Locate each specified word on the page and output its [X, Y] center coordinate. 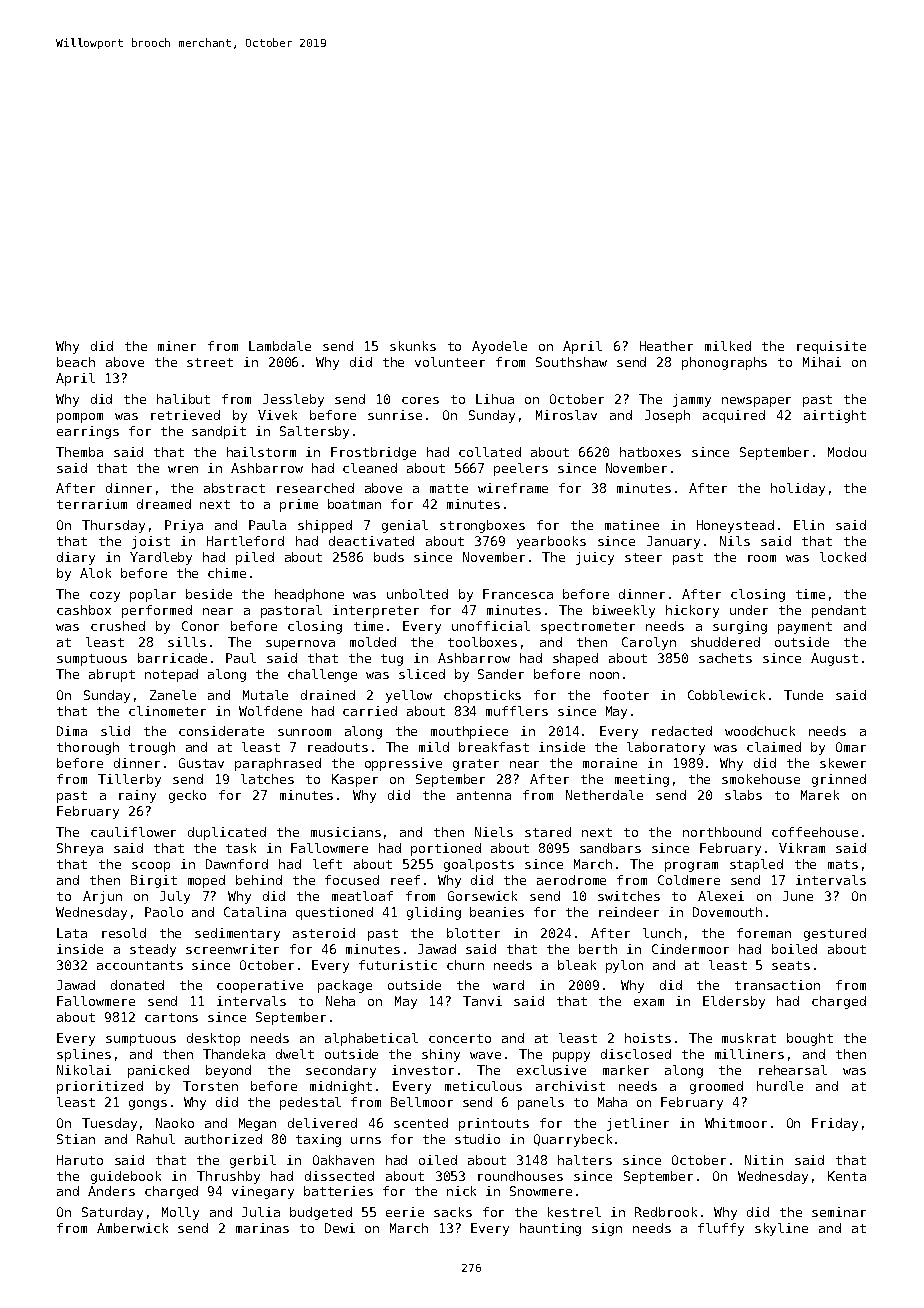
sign [607, 1229]
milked [728, 346]
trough [152, 748]
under [749, 610]
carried [370, 711]
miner [177, 346]
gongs [148, 1105]
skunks [413, 346]
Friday [835, 1124]
